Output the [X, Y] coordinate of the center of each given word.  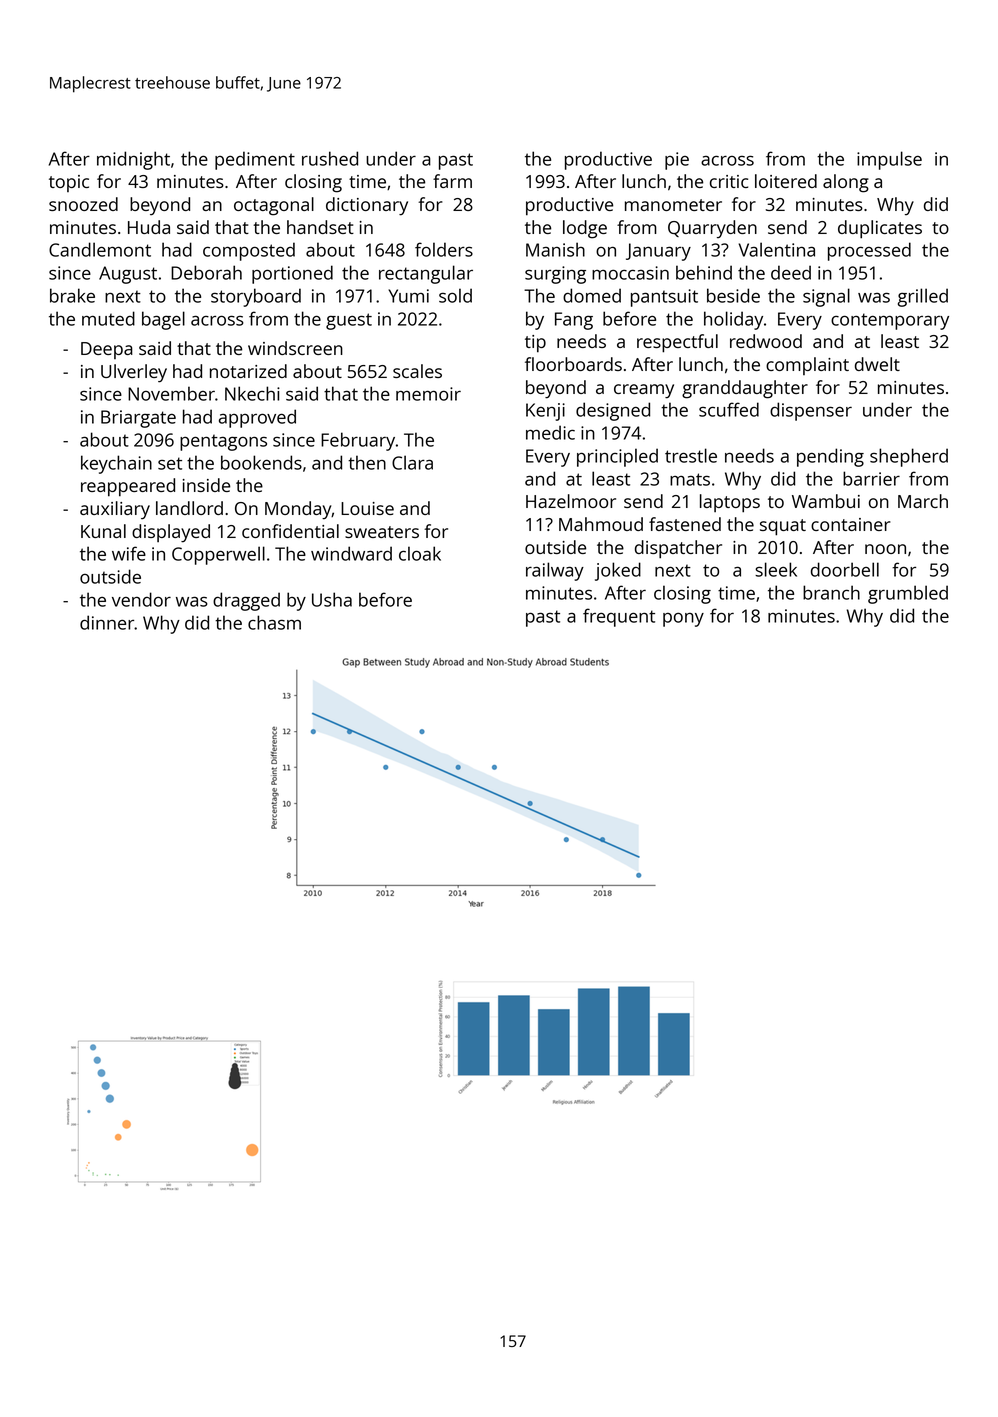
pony [683, 619]
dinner [107, 622]
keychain [116, 464]
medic [550, 432]
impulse [889, 160]
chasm [274, 622]
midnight [133, 160]
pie [677, 161]
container [851, 524]
